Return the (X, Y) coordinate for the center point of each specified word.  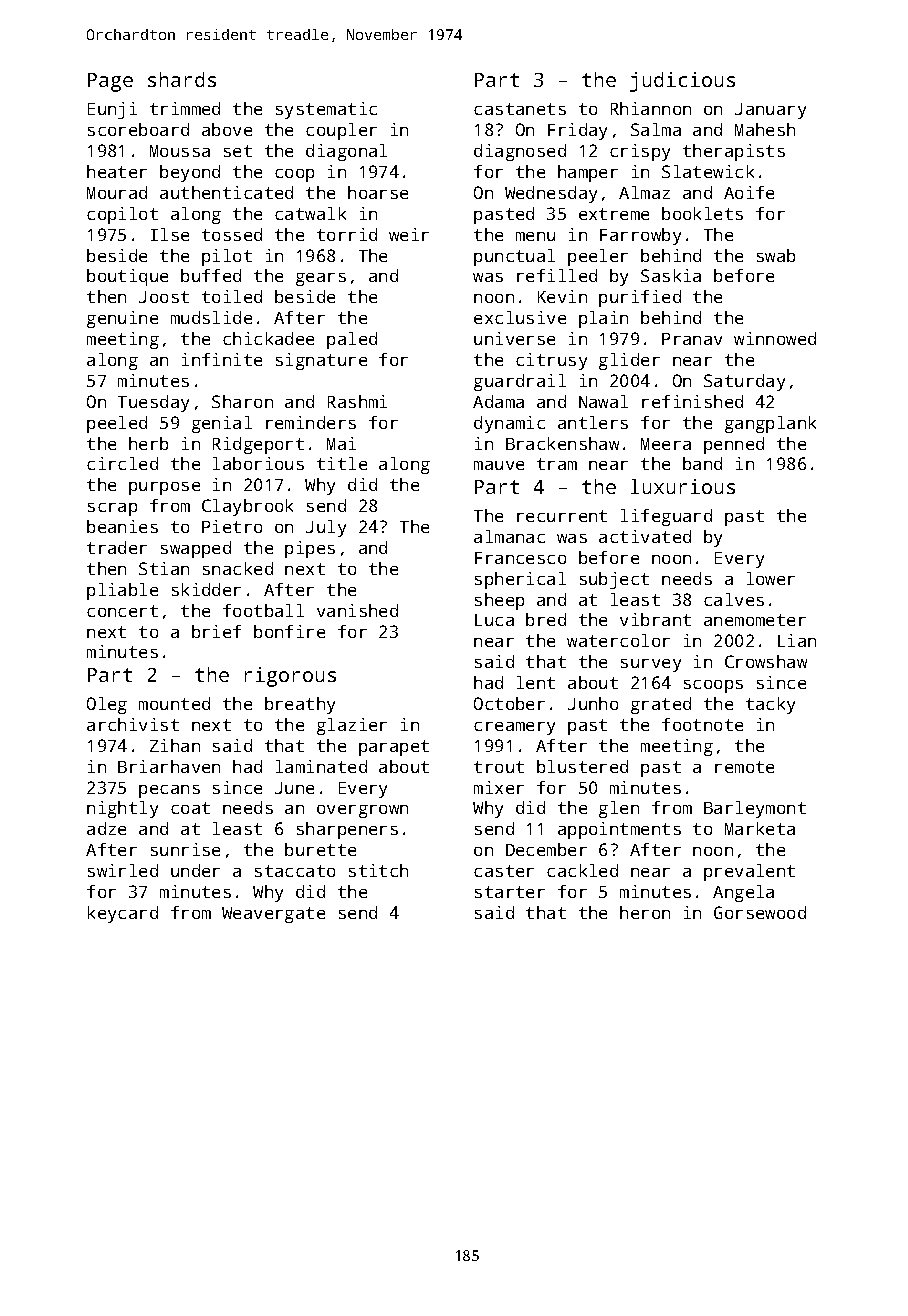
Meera (666, 444)
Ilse (170, 234)
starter (510, 892)
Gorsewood (760, 912)
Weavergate (273, 915)
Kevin (562, 296)
